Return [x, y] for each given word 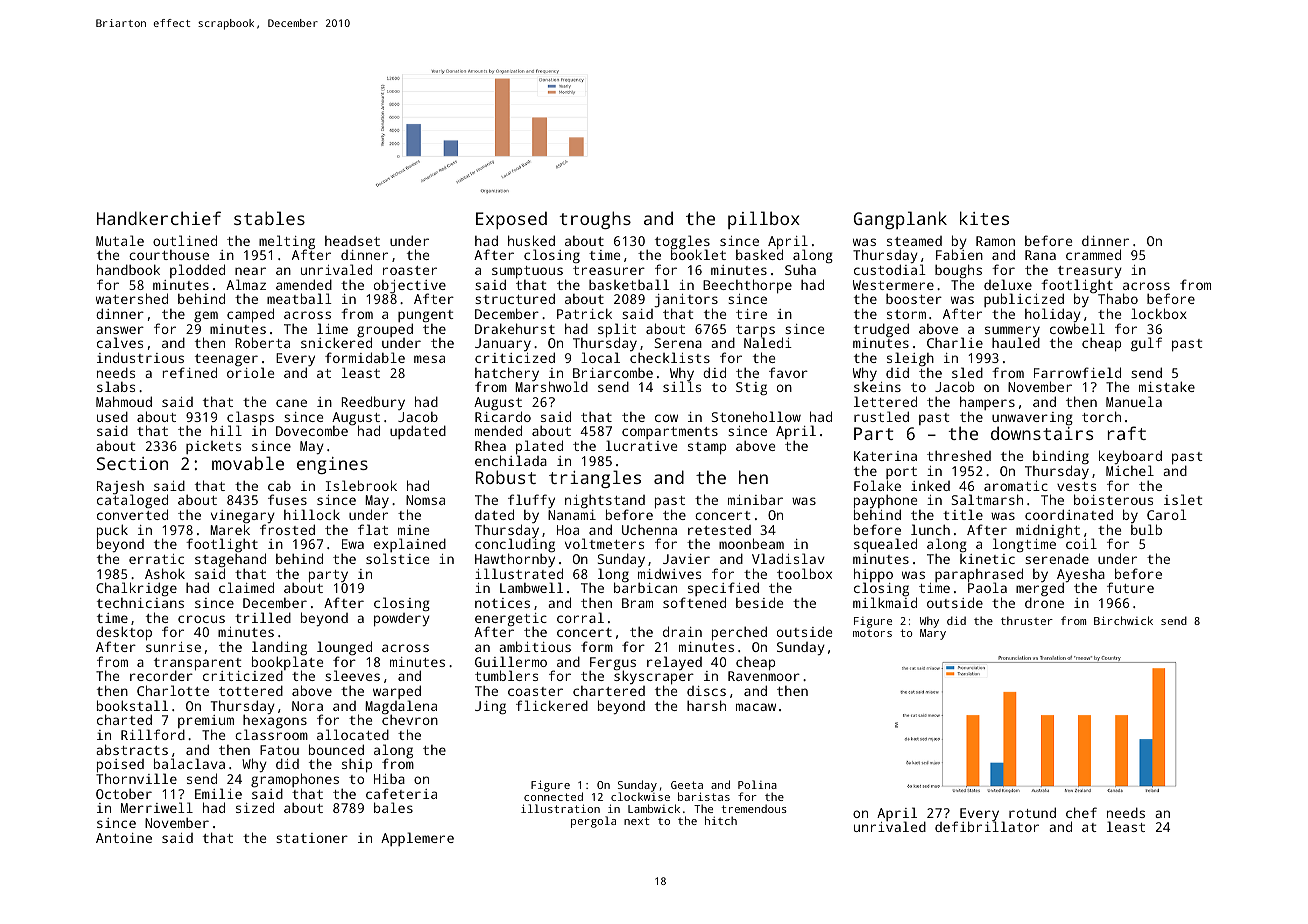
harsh [706, 705]
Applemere [417, 839]
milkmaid [885, 603]
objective [410, 287]
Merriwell [157, 807]
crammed [1093, 254]
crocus [201, 619]
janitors [686, 301]
